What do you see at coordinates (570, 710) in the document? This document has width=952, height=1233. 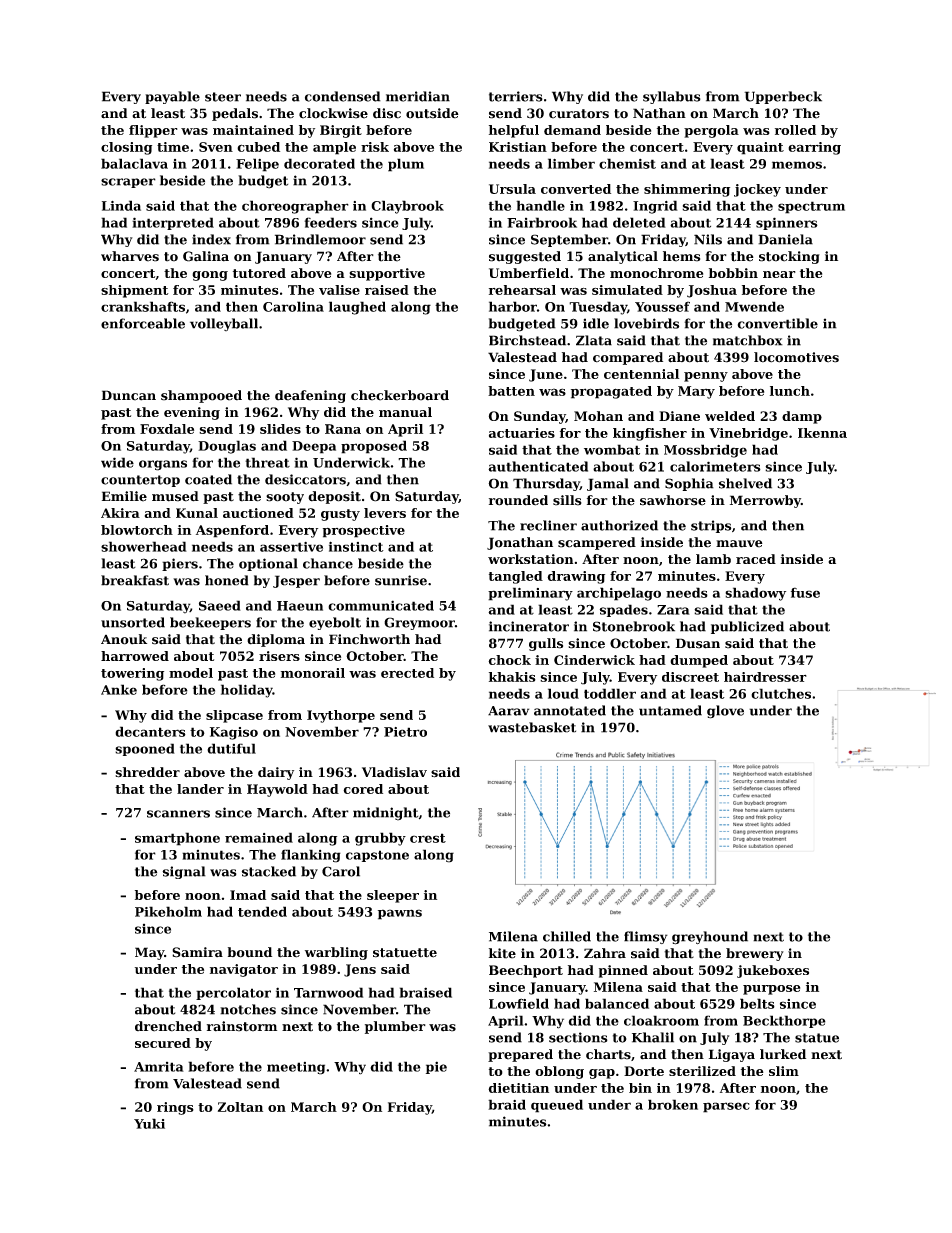 I see `annotated` at bounding box center [570, 710].
